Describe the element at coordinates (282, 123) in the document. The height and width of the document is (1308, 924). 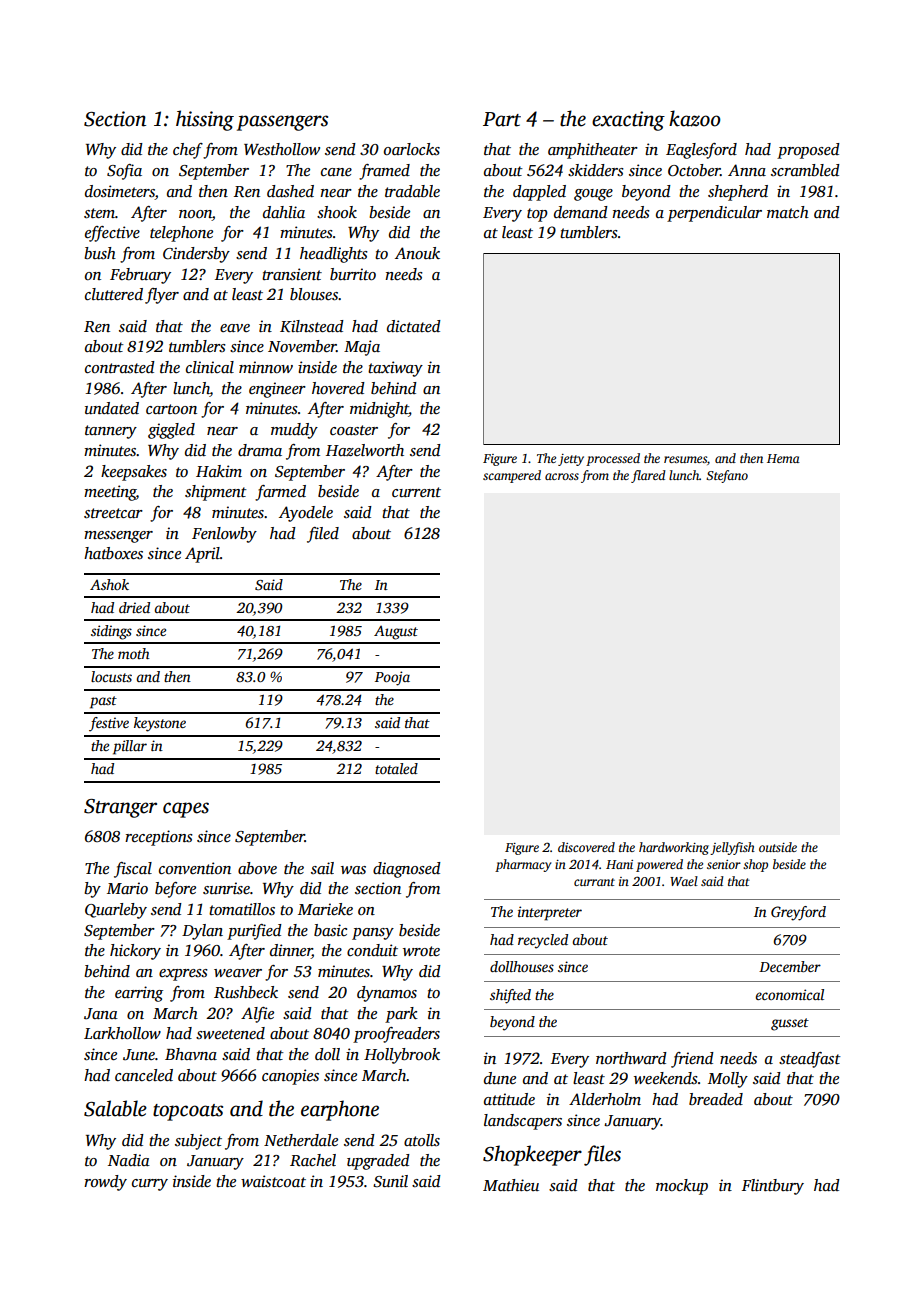
I see `passengers` at that location.
